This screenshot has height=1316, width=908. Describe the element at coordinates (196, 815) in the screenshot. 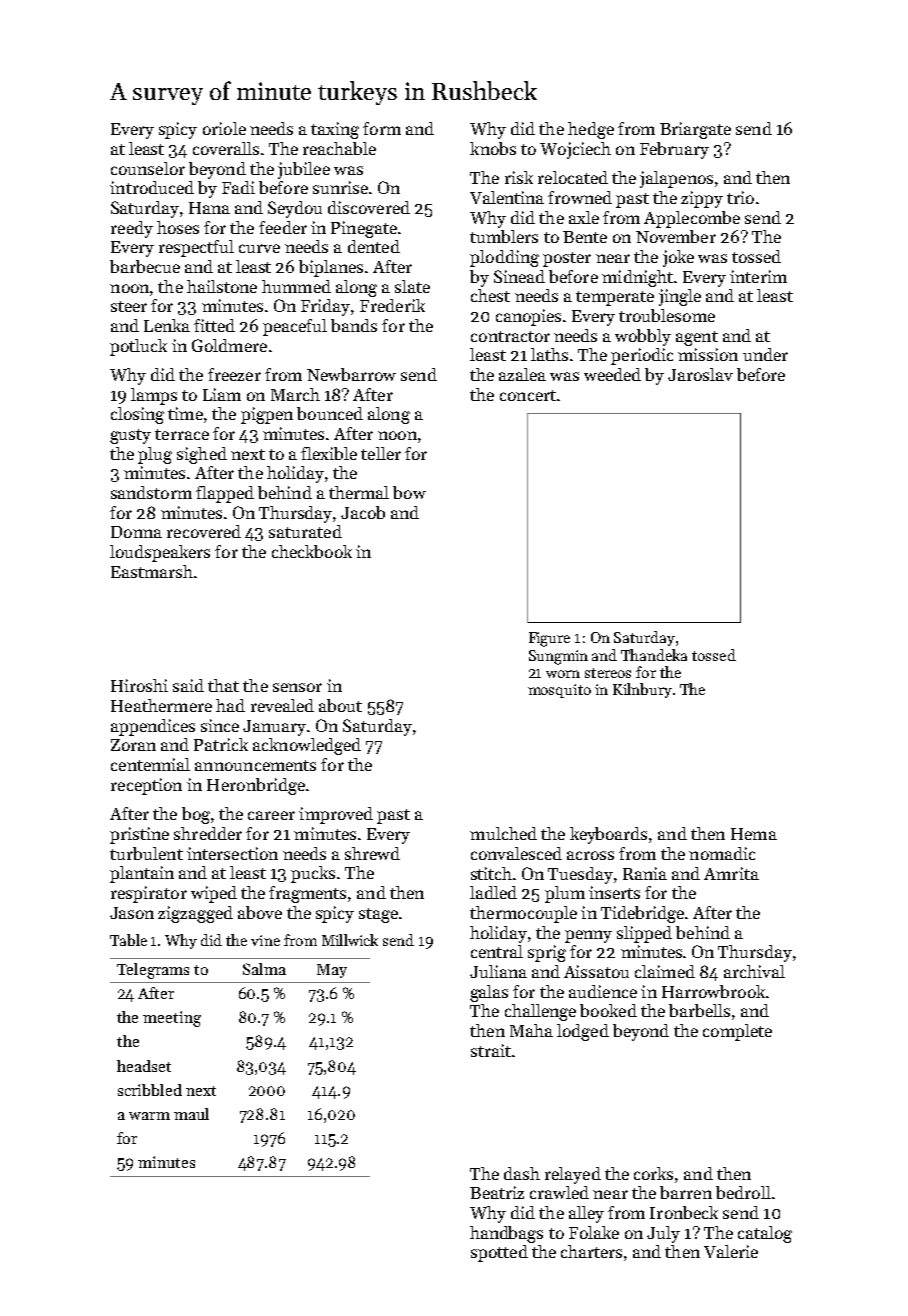

I see `bog` at that location.
